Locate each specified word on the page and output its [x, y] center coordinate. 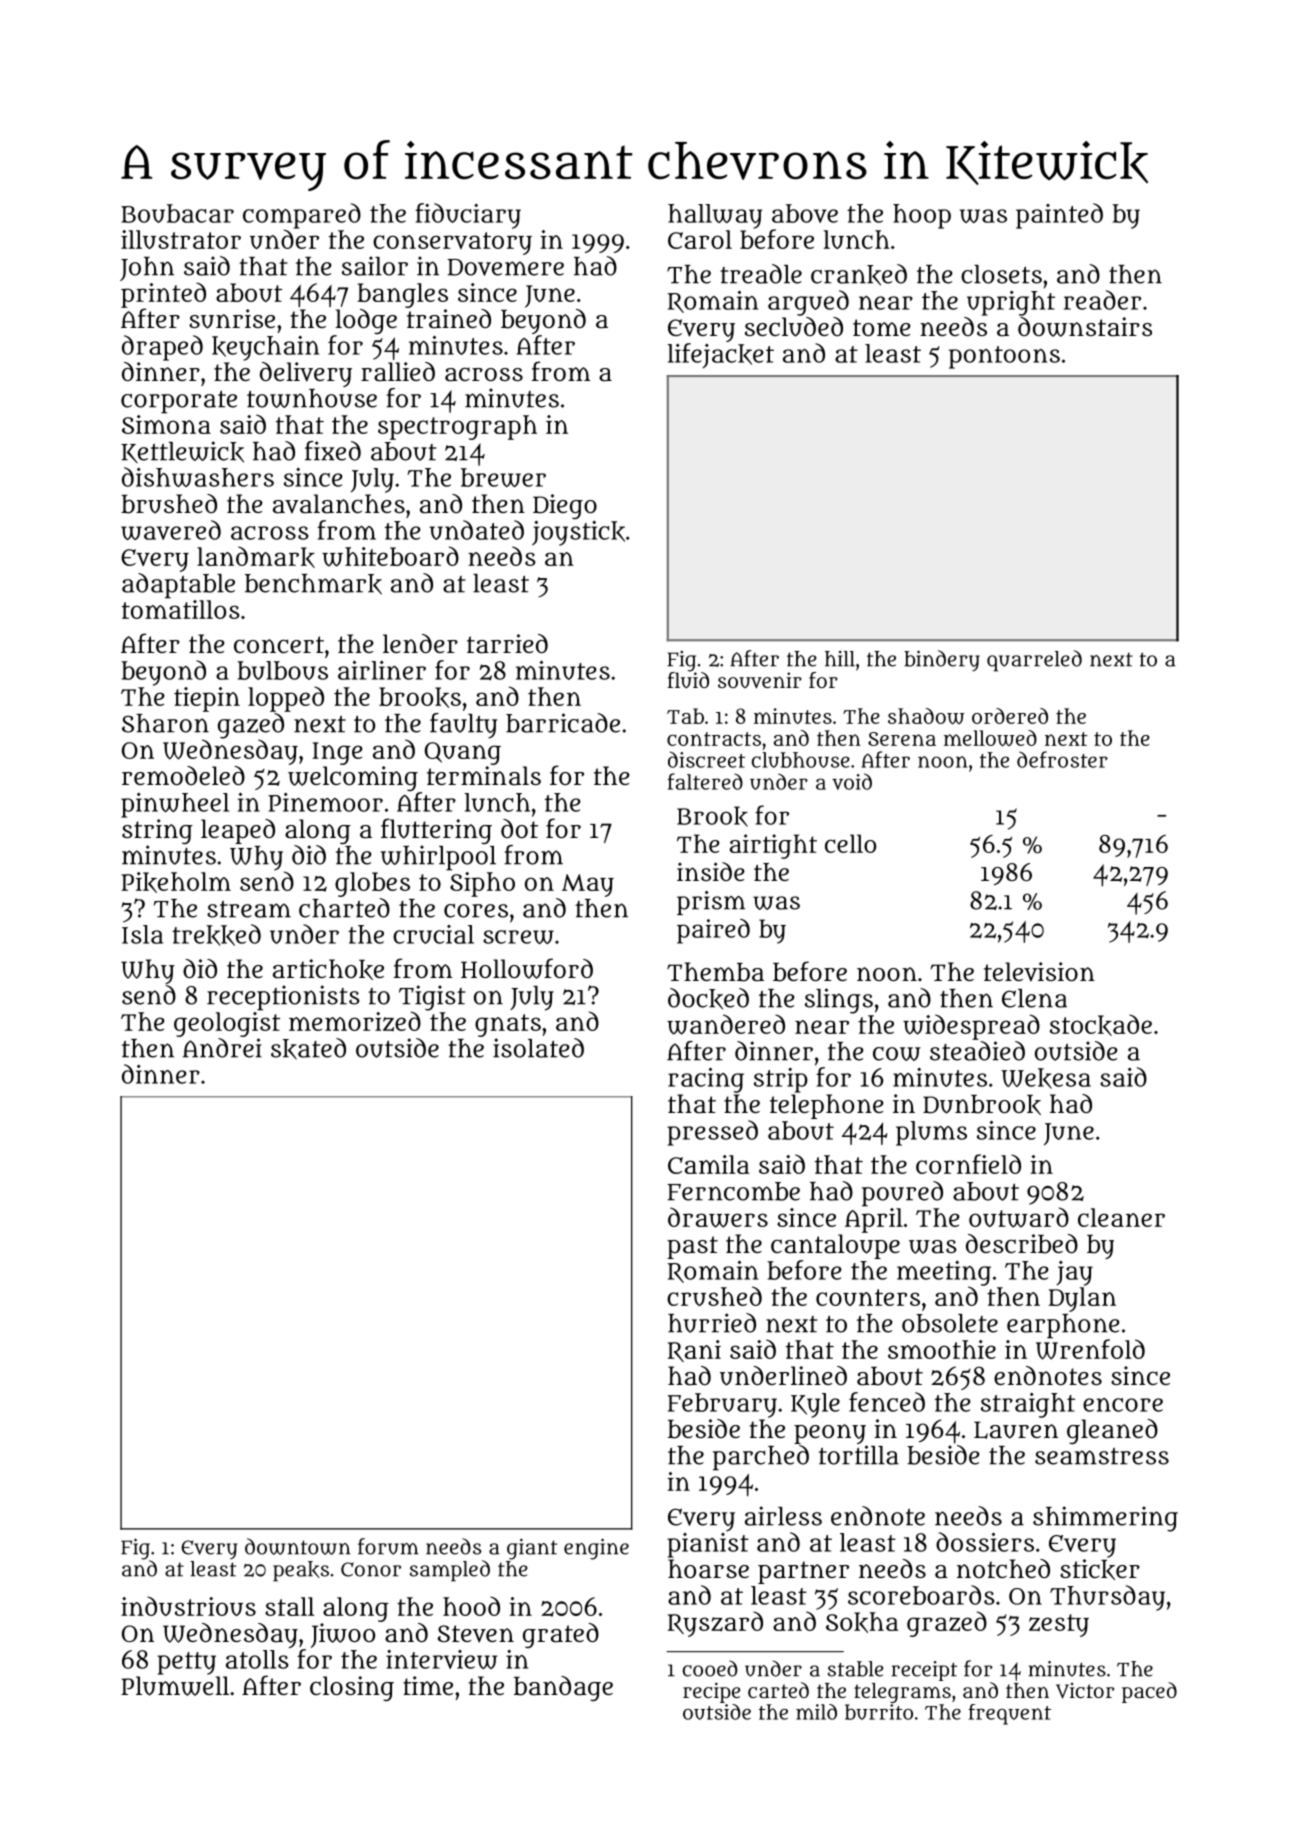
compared [302, 216]
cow [897, 1054]
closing [352, 1688]
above [805, 213]
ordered [1010, 716]
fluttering [436, 831]
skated [308, 1049]
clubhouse [801, 760]
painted [1059, 216]
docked [708, 999]
